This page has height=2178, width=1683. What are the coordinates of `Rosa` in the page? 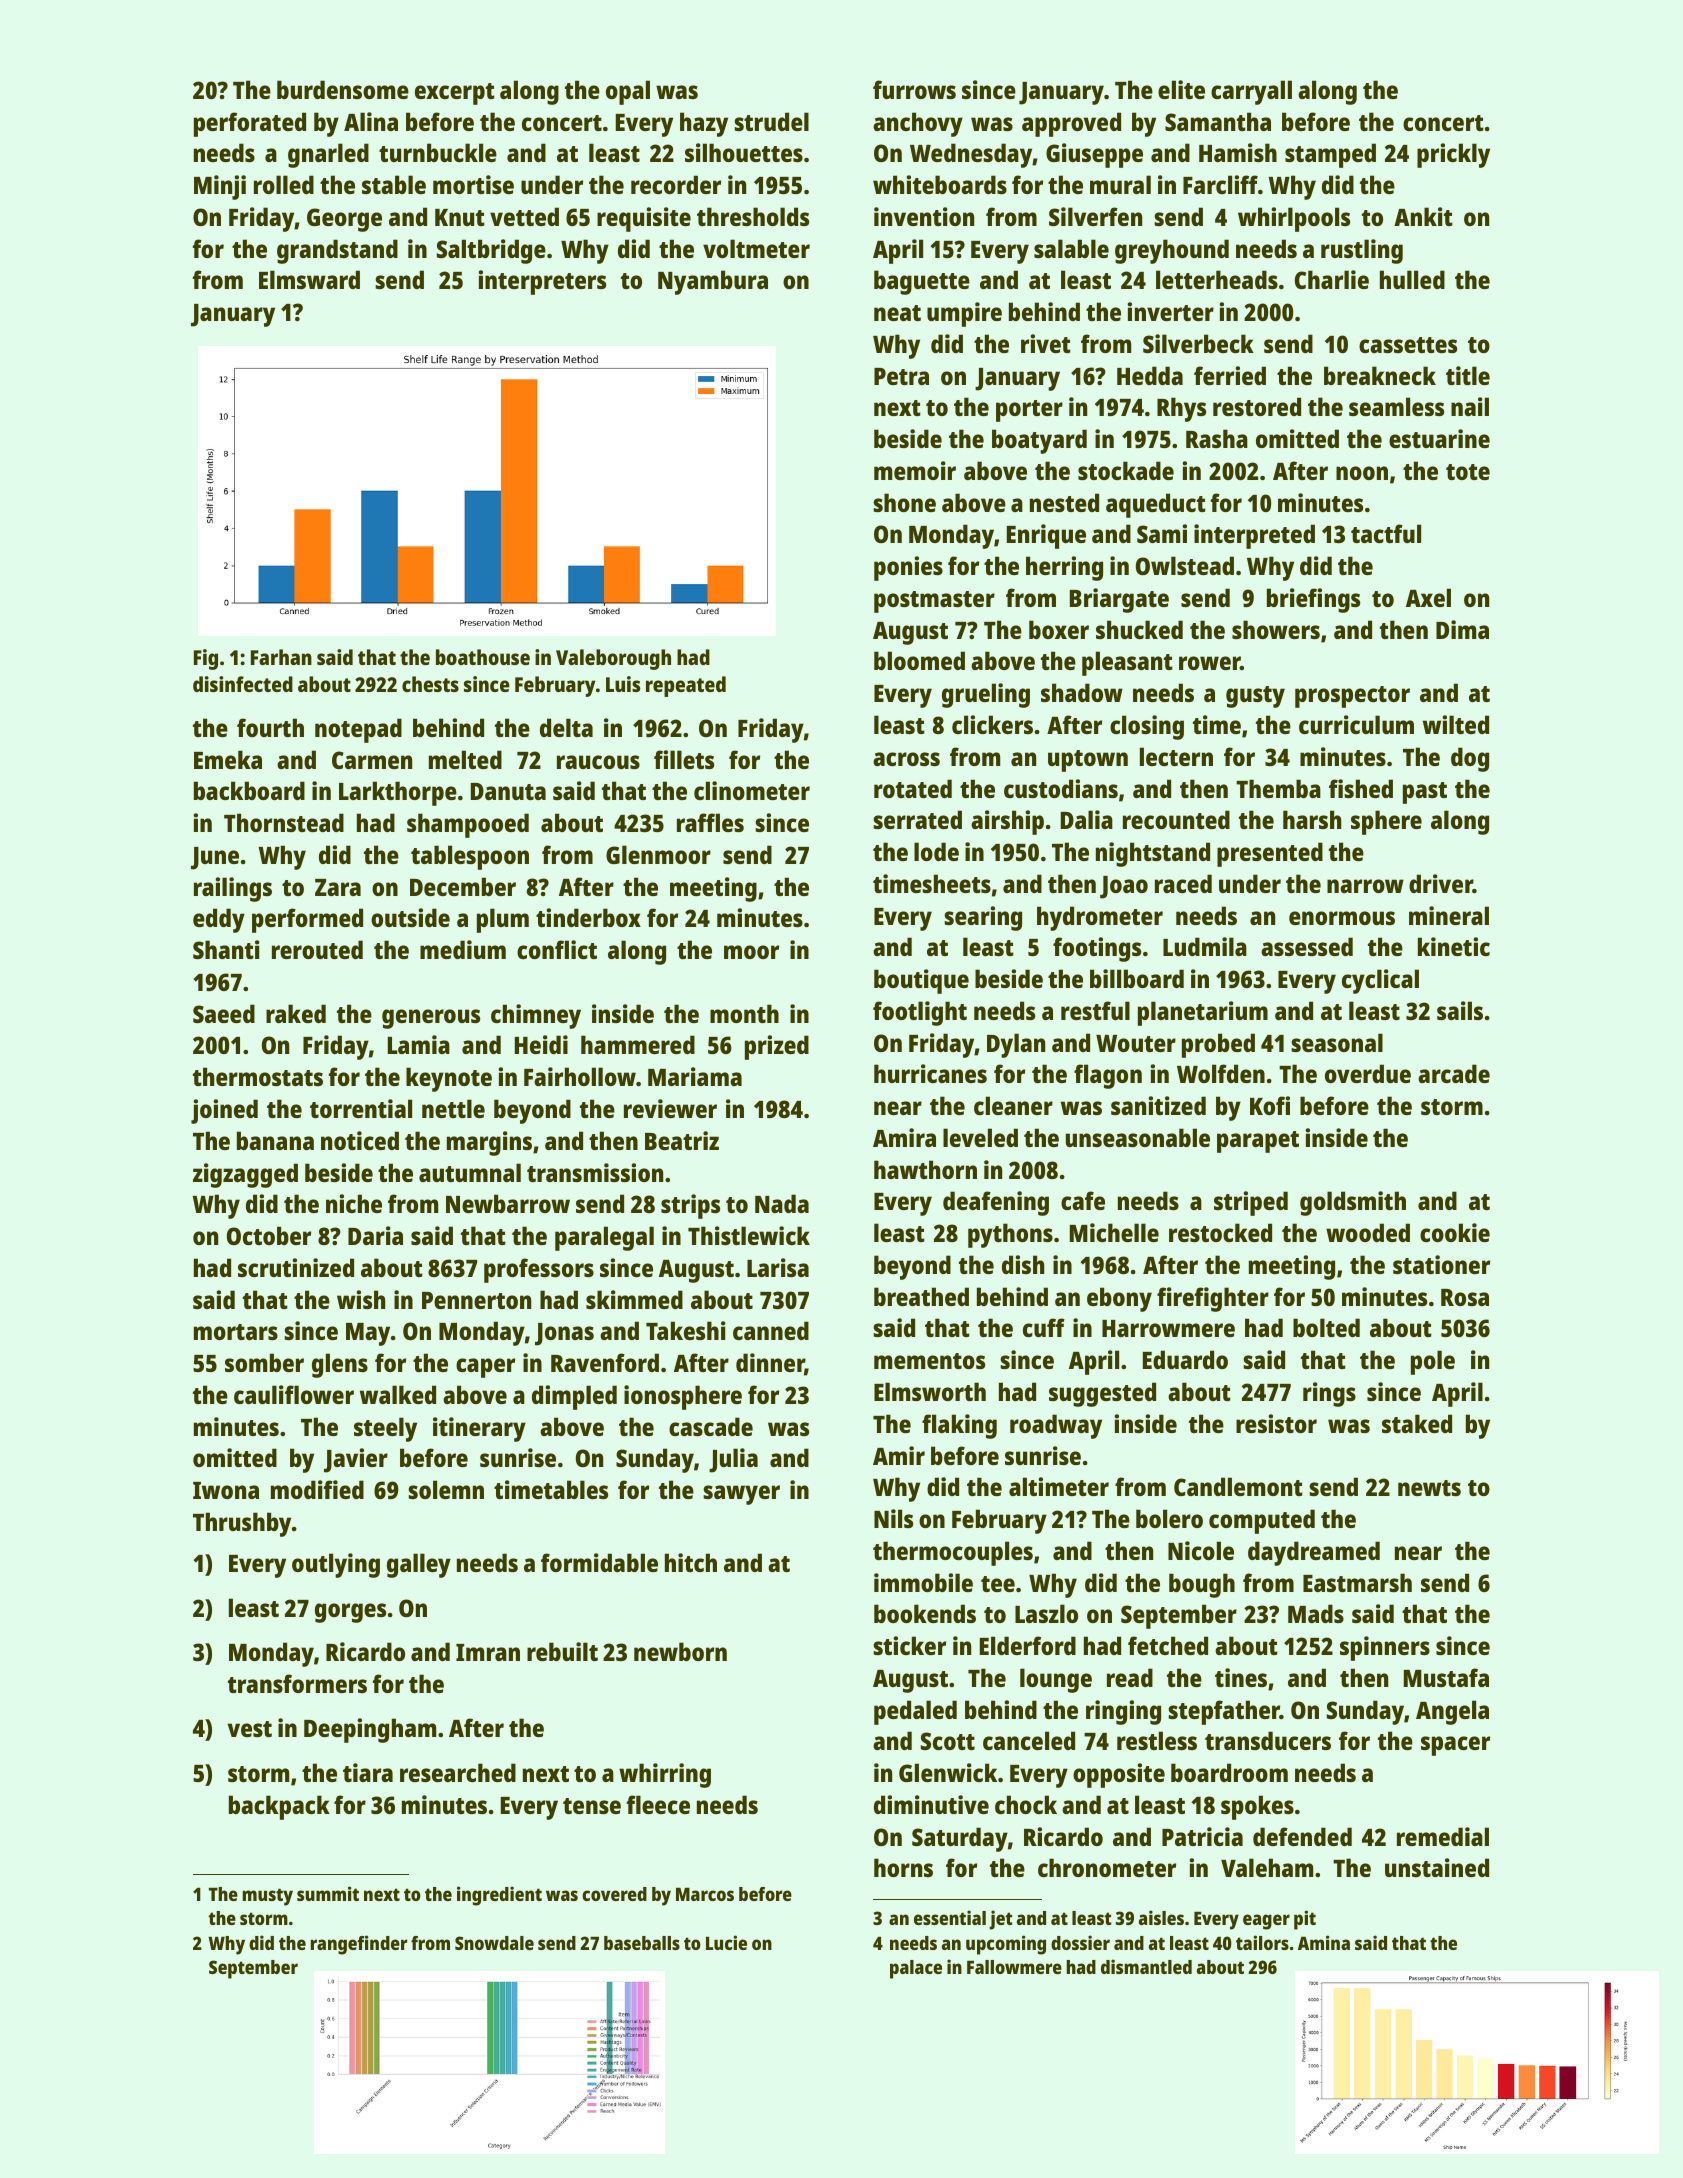 It's located at (1465, 1297).
